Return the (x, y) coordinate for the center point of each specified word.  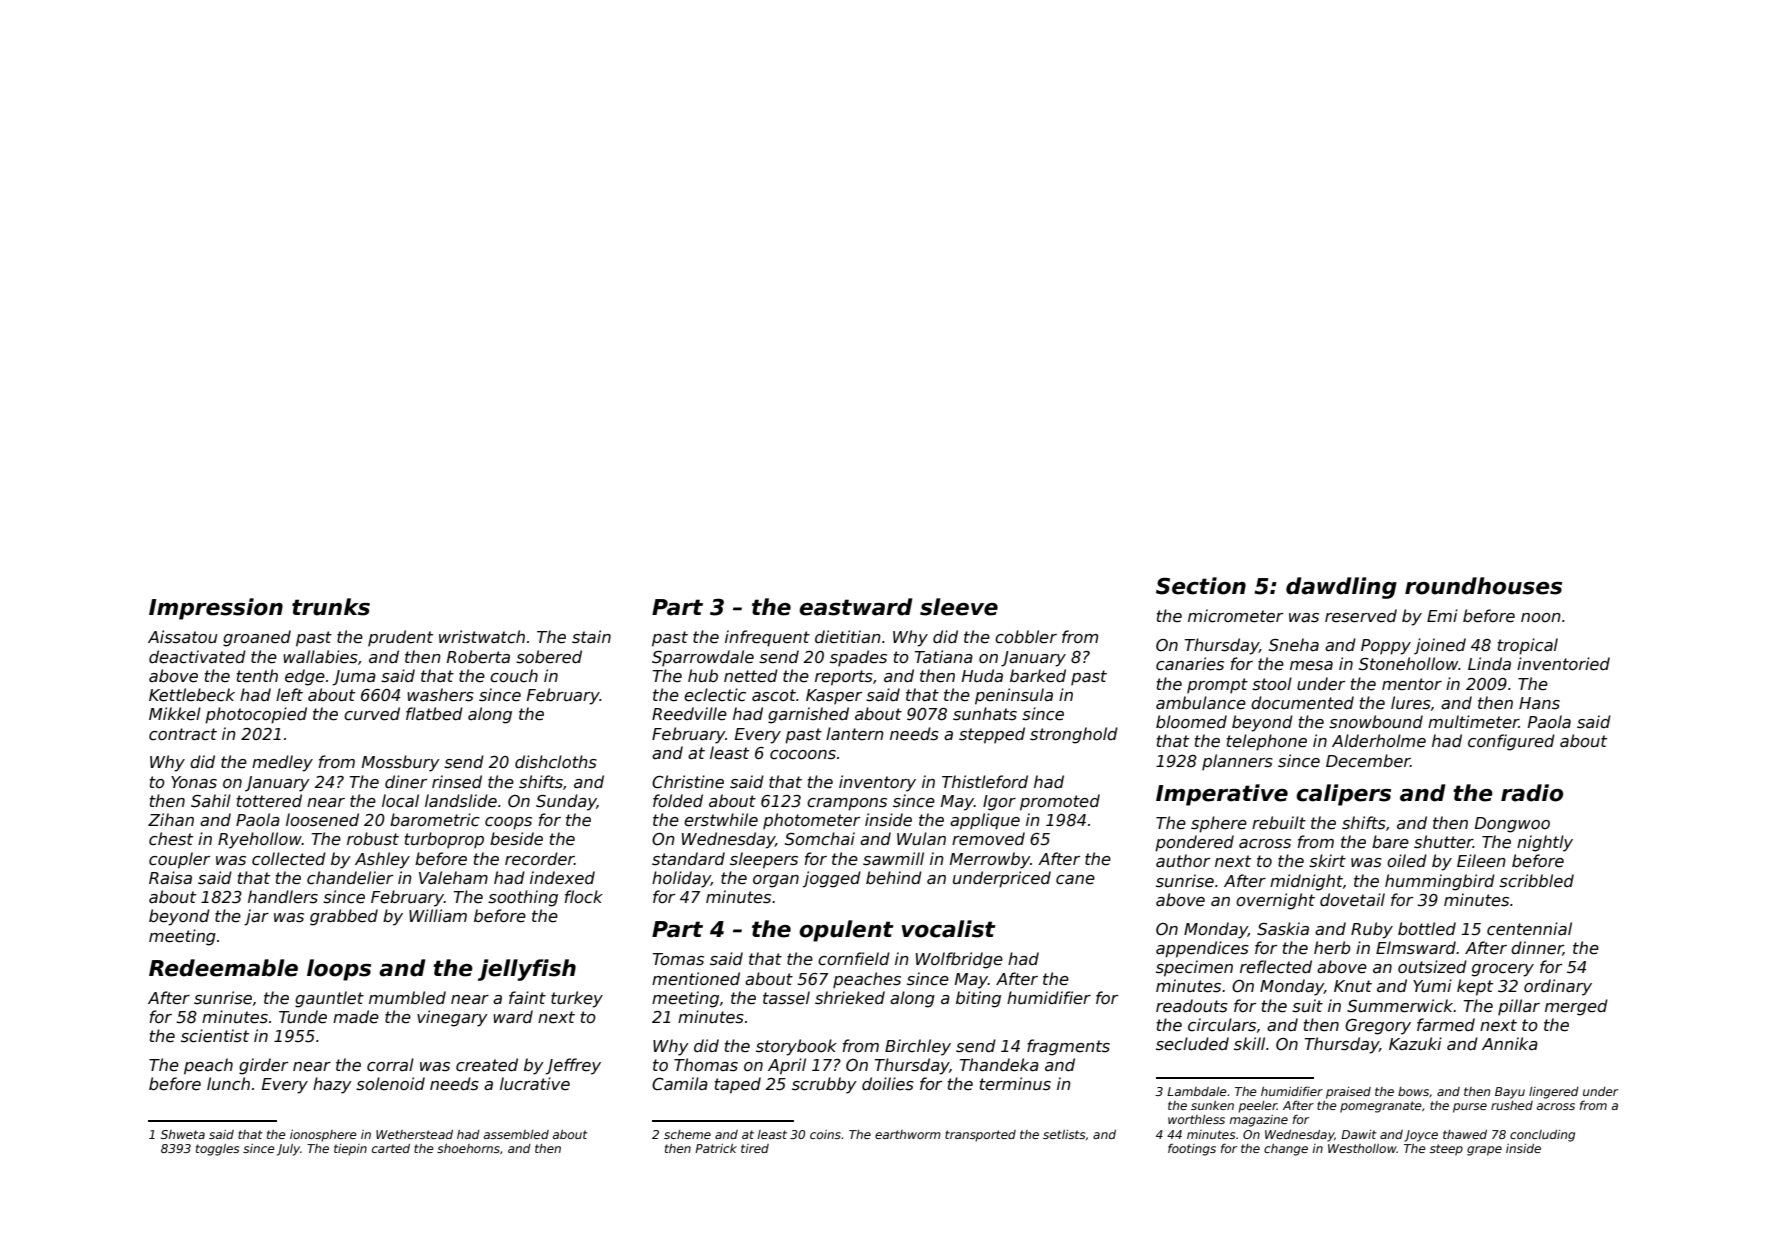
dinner (1537, 948)
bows (1413, 1091)
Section (1201, 586)
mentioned (696, 979)
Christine (688, 782)
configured (1511, 742)
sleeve (959, 607)
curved (372, 714)
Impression (216, 609)
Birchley (918, 1047)
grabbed (344, 917)
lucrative (535, 1084)
